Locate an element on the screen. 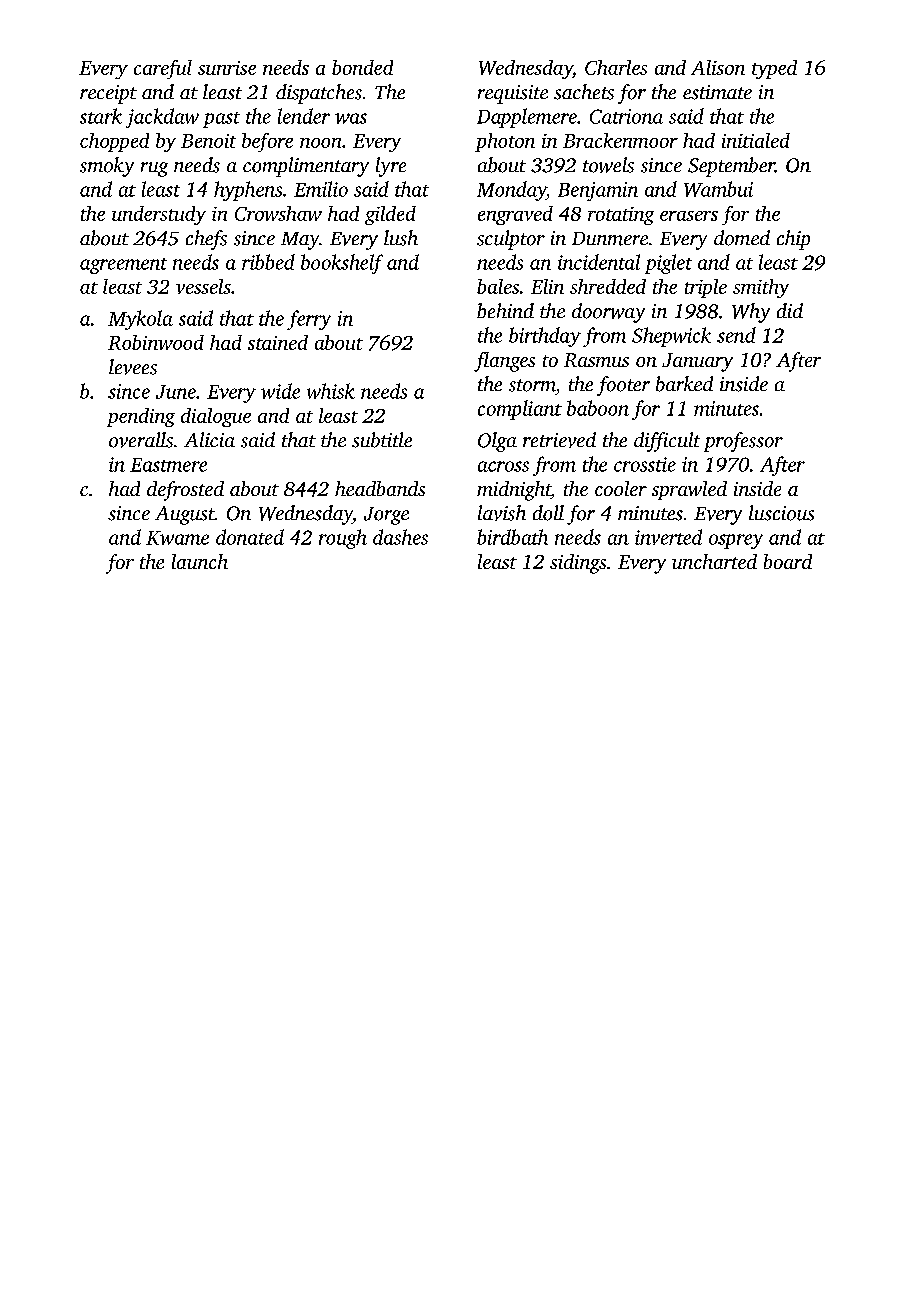  bonded is located at coordinates (362, 67).
